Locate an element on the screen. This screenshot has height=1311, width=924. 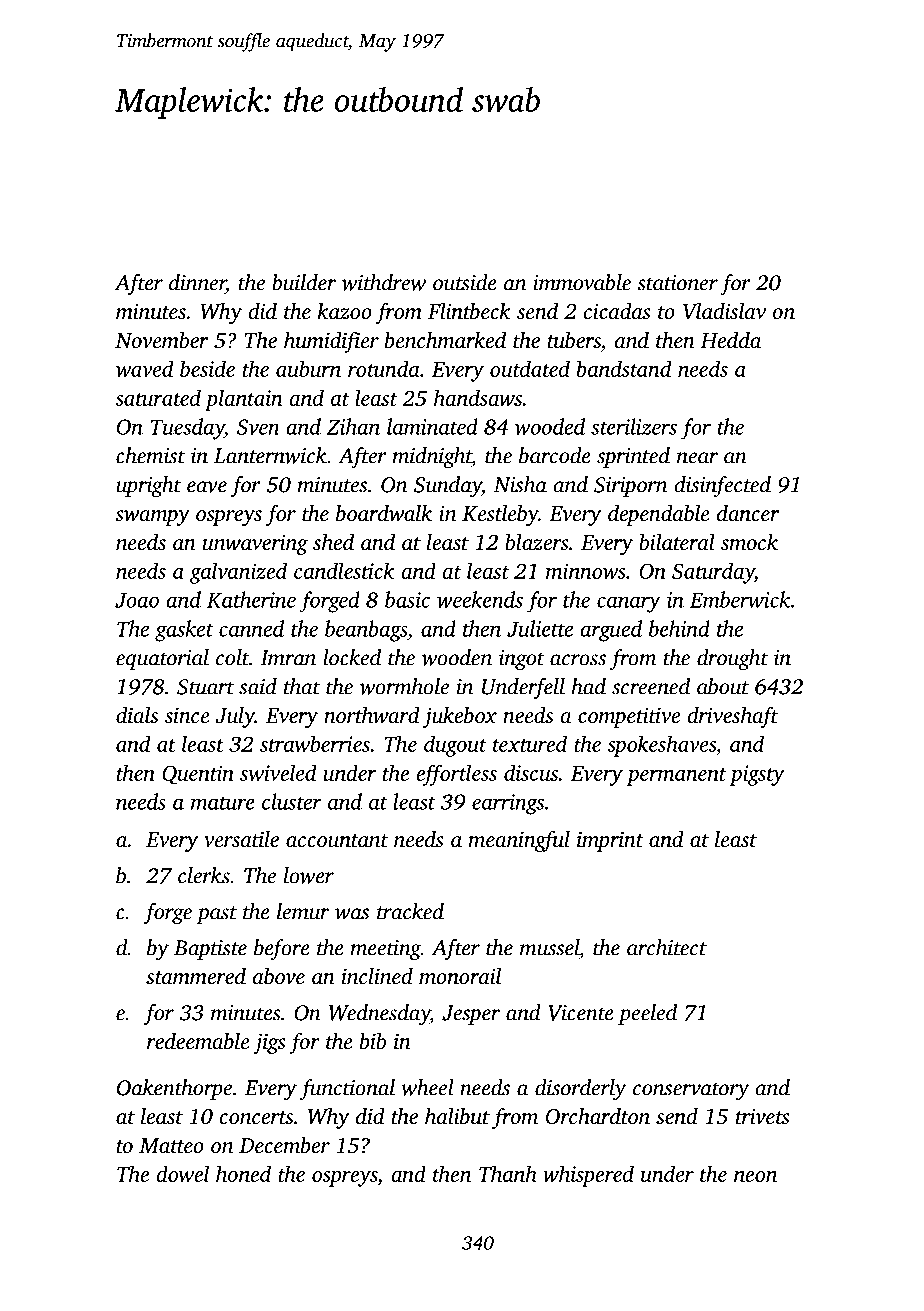
Quentin is located at coordinates (198, 775).
